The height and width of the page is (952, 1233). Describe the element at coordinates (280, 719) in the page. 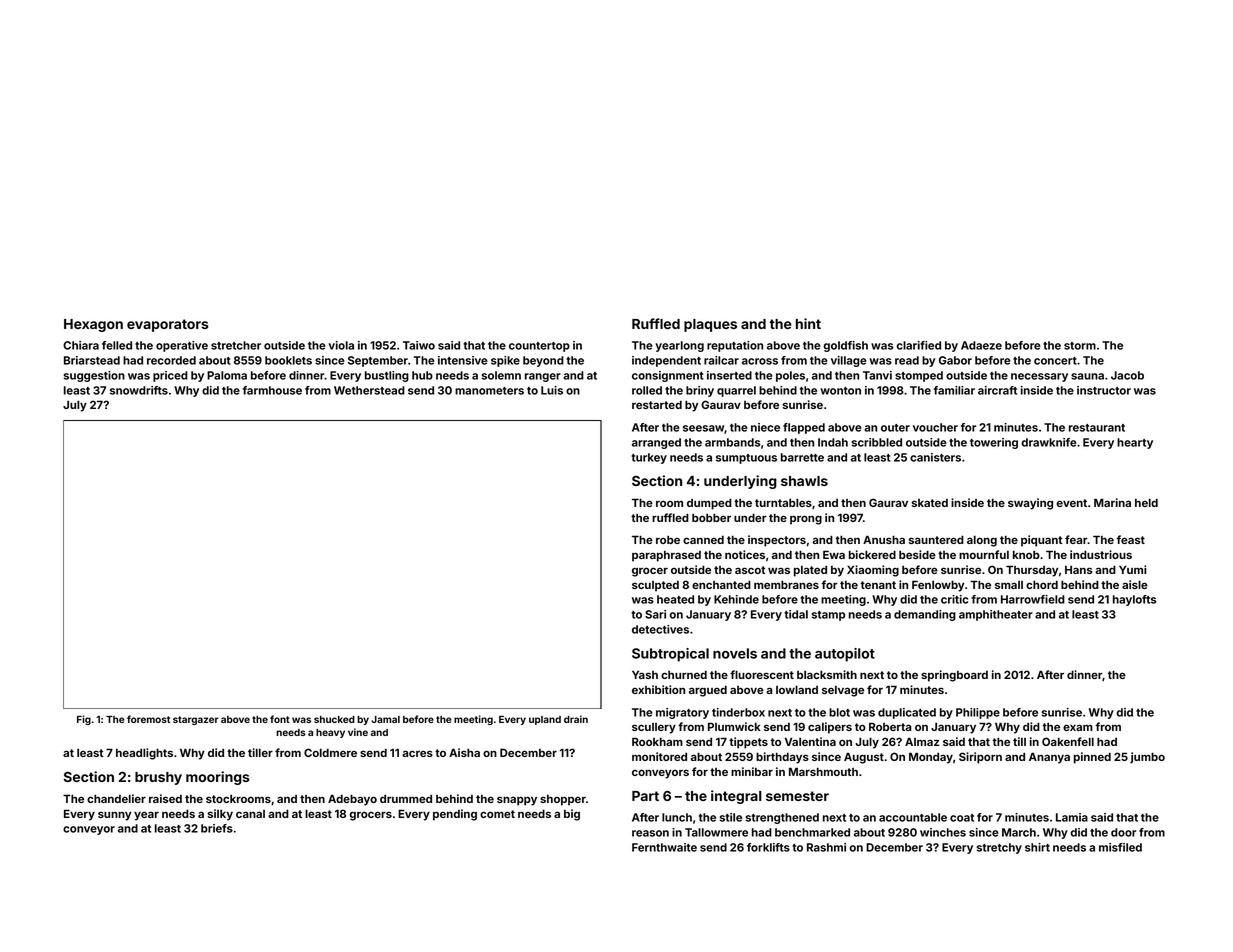

I see `font` at that location.
